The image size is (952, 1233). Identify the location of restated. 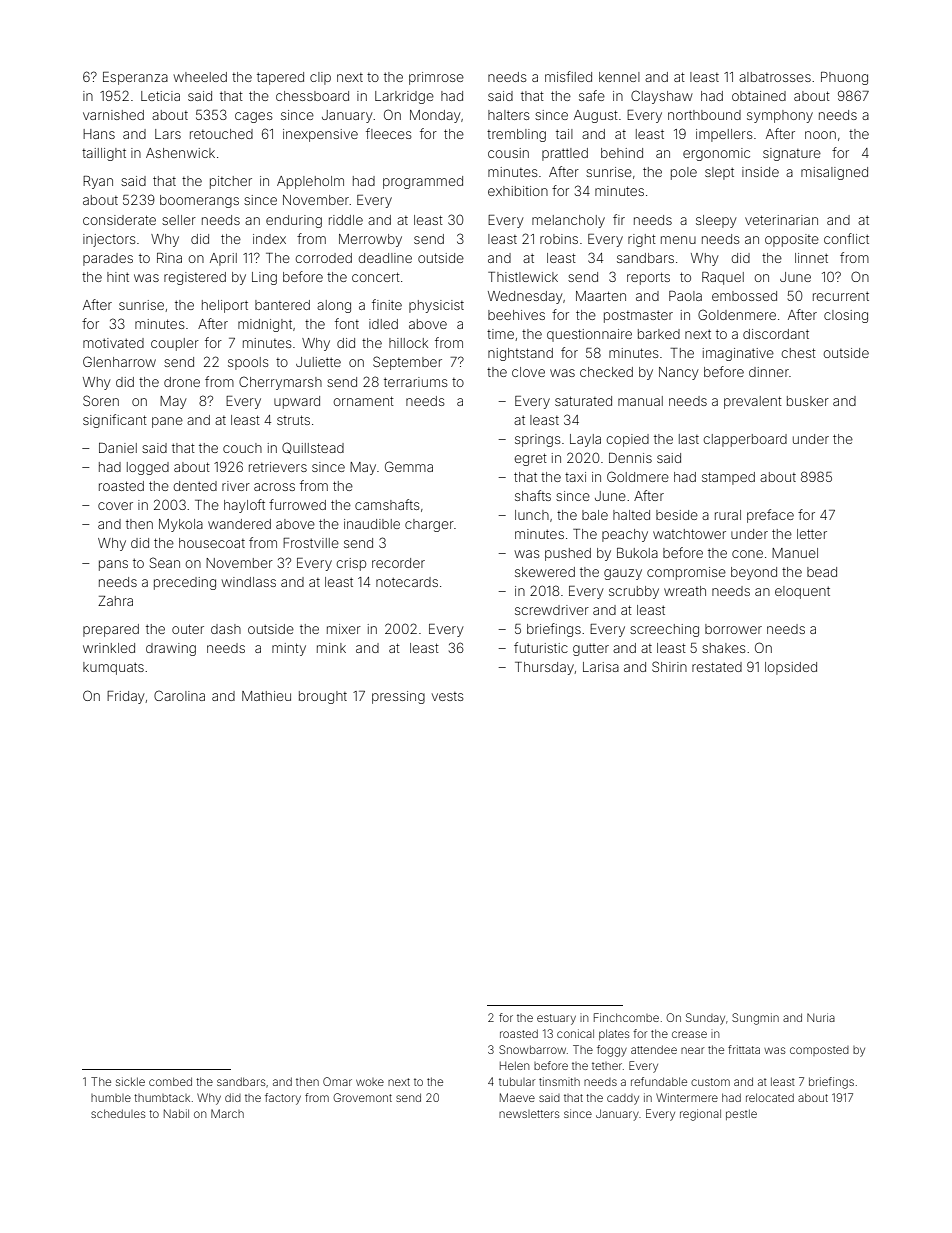
(717, 667).
